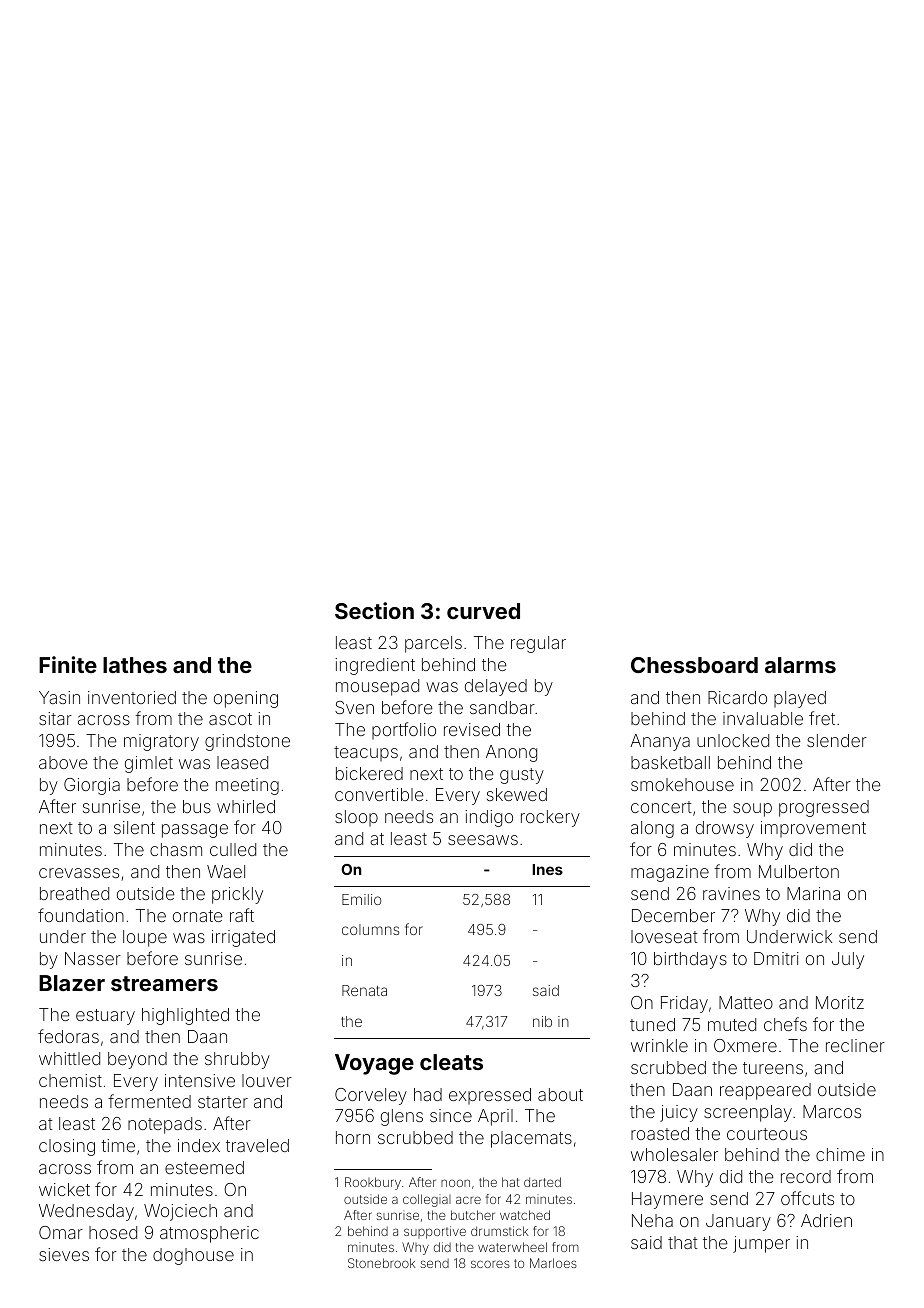 The image size is (924, 1308). Describe the element at coordinates (813, 893) in the screenshot. I see `Marina` at that location.
